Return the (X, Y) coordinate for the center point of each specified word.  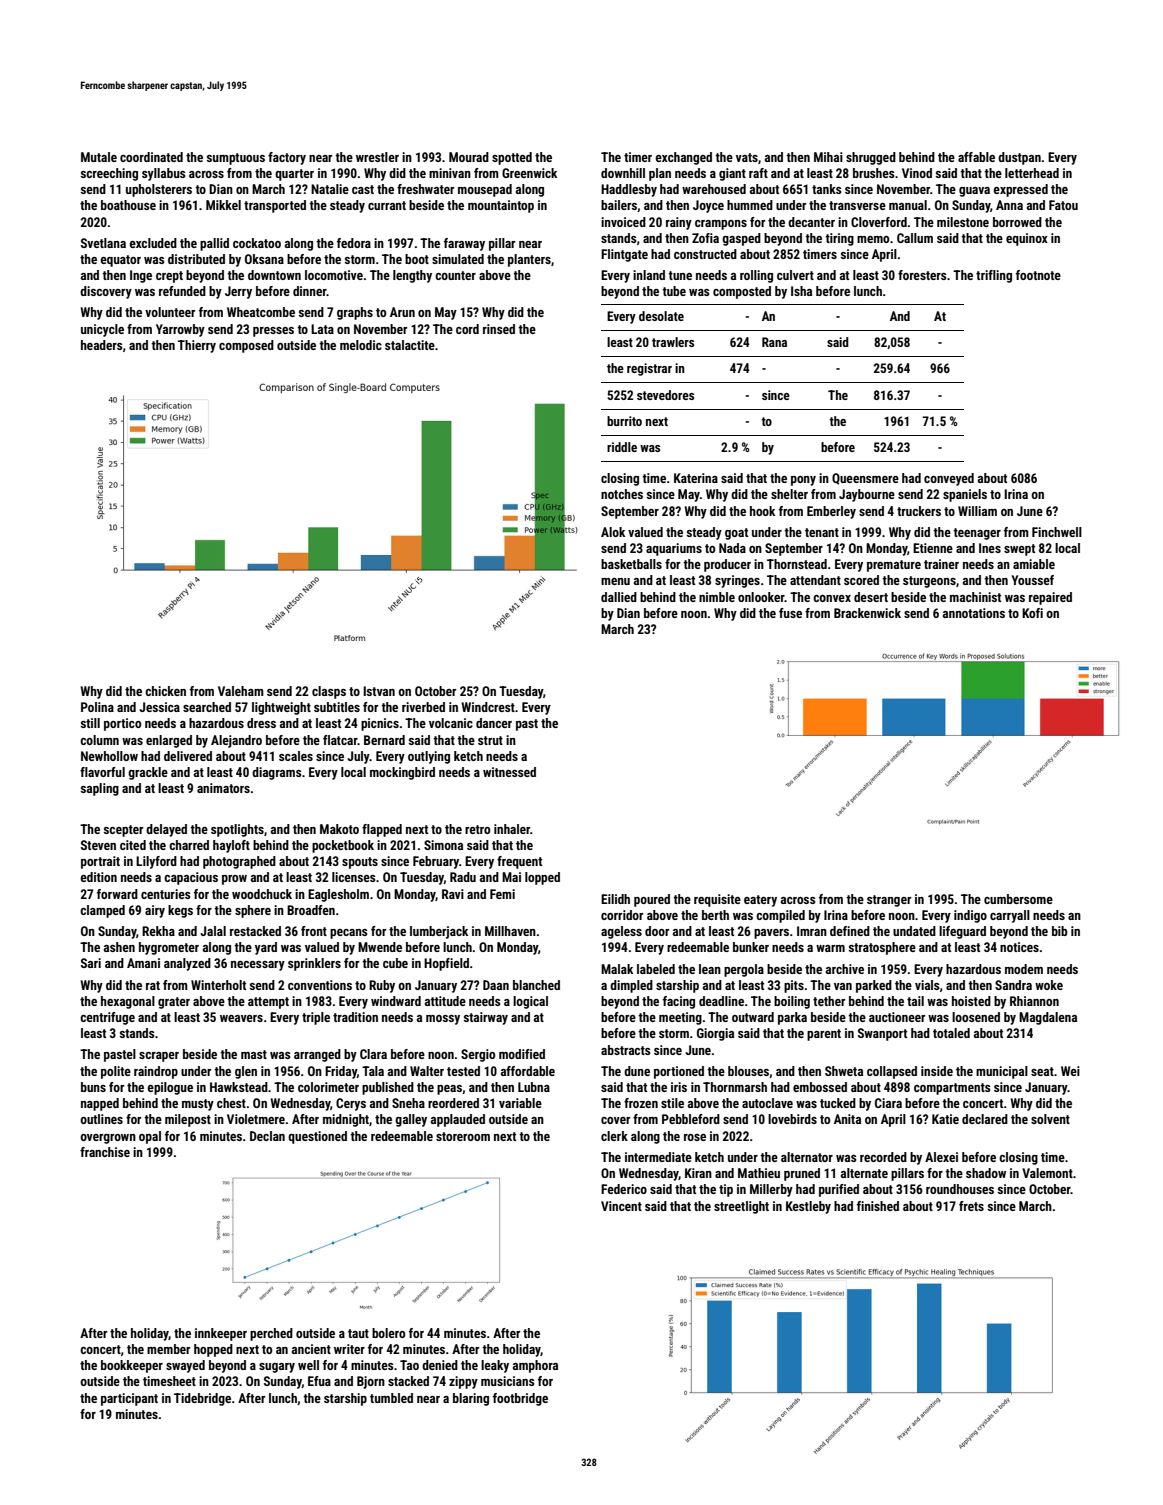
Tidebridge (202, 1399)
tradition (355, 1017)
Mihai (828, 157)
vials (927, 985)
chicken (165, 691)
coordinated (151, 157)
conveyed (949, 479)
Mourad (469, 157)
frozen (641, 1103)
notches (622, 494)
